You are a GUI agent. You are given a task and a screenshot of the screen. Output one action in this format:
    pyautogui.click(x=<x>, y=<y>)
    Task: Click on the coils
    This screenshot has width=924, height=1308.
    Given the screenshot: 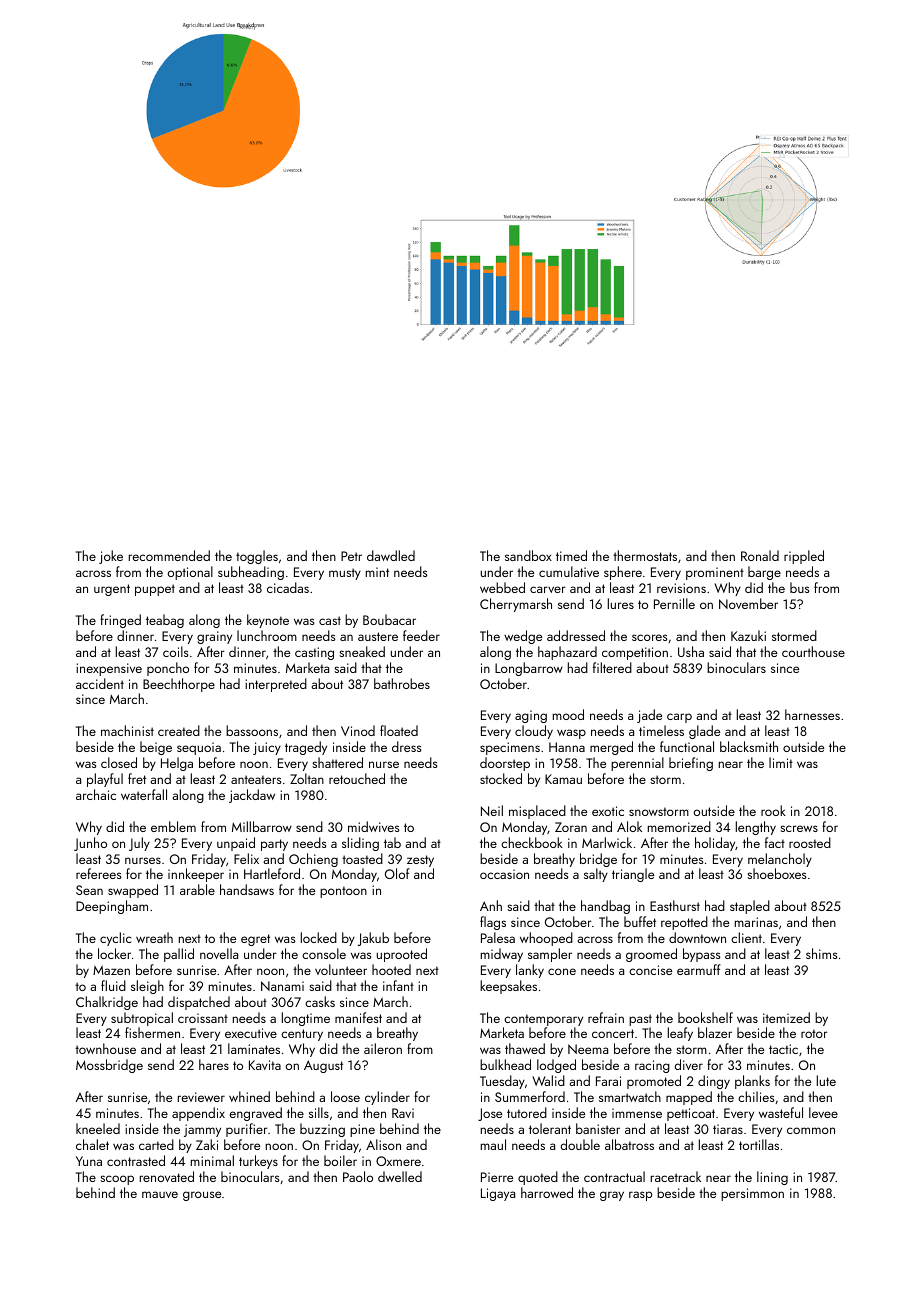 What is the action you would take?
    pyautogui.click(x=176, y=651)
